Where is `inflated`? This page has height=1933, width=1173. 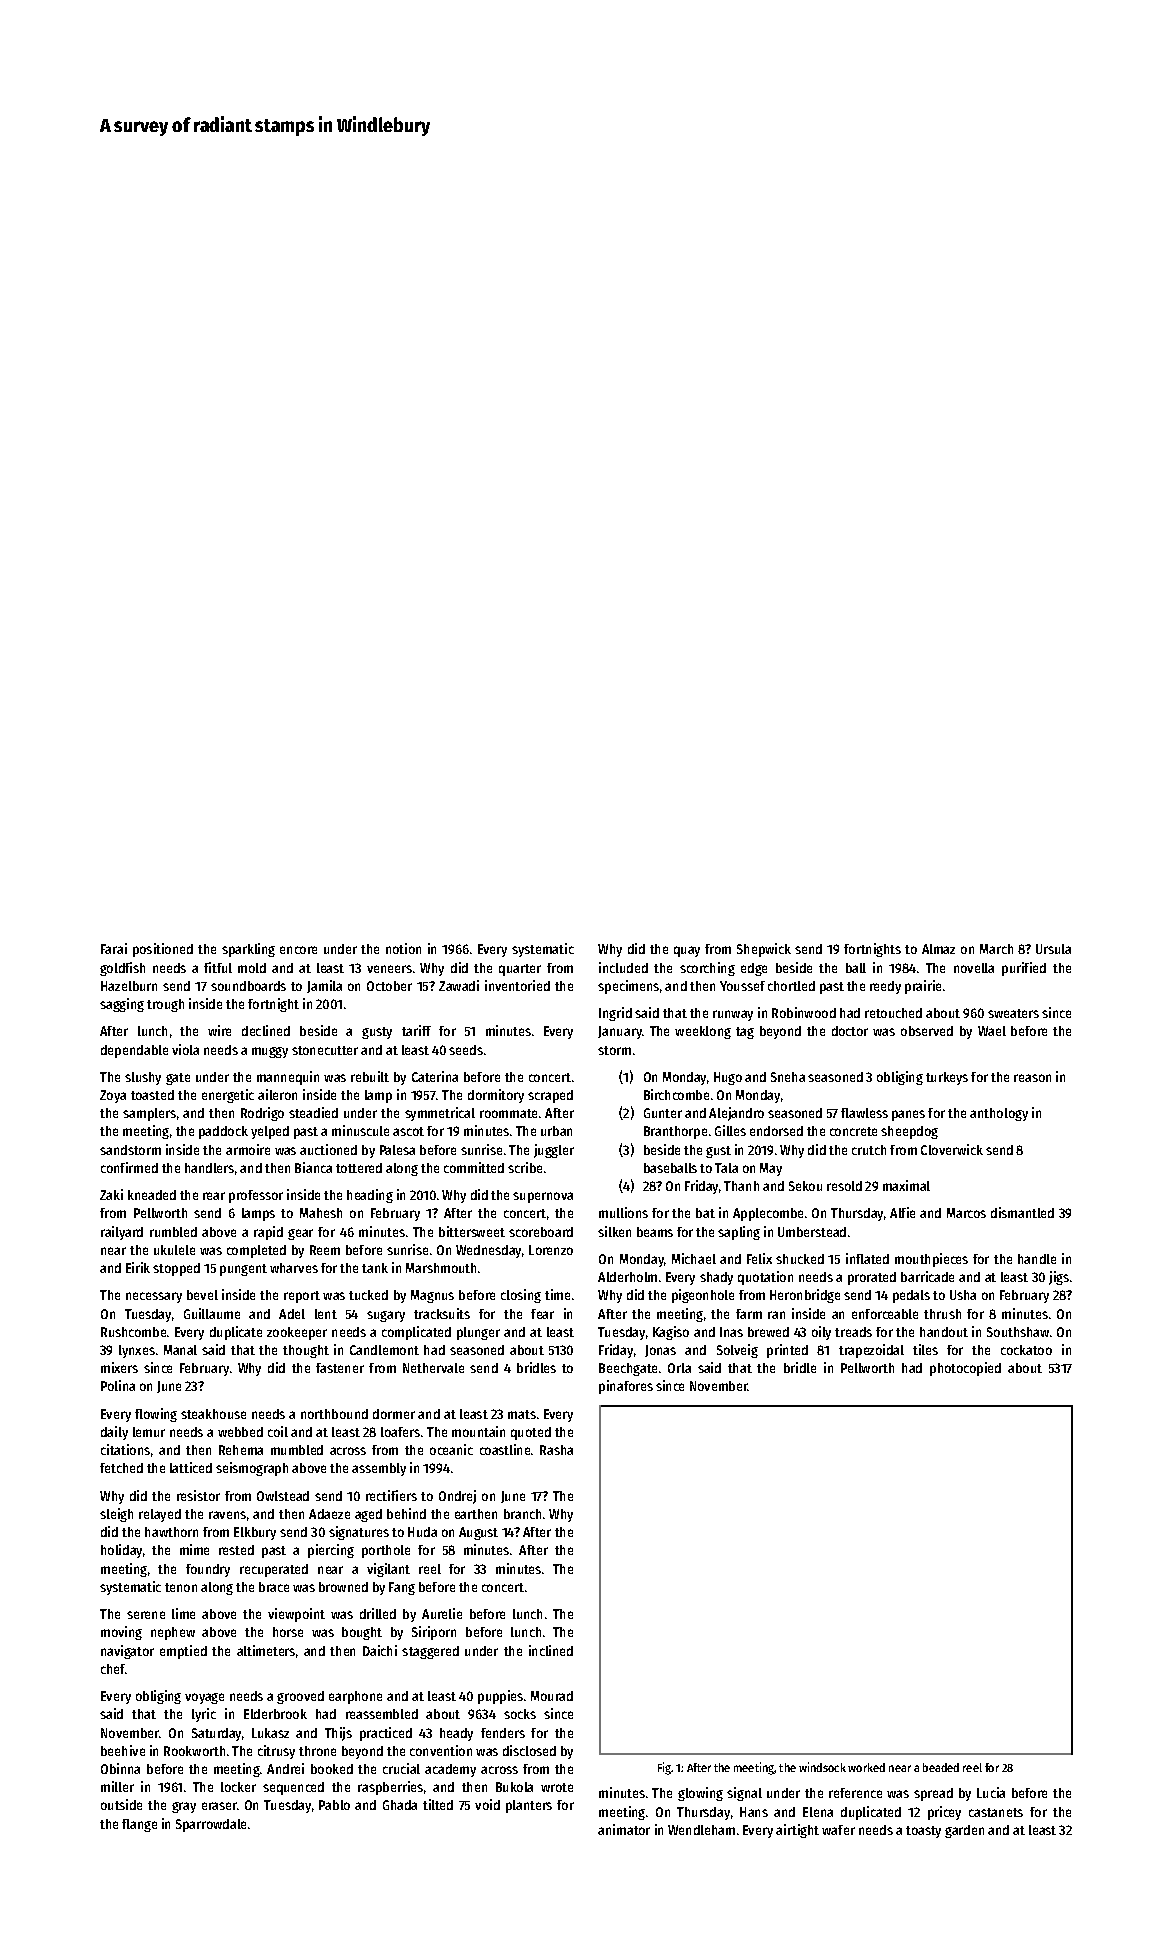 inflated is located at coordinates (867, 1258).
